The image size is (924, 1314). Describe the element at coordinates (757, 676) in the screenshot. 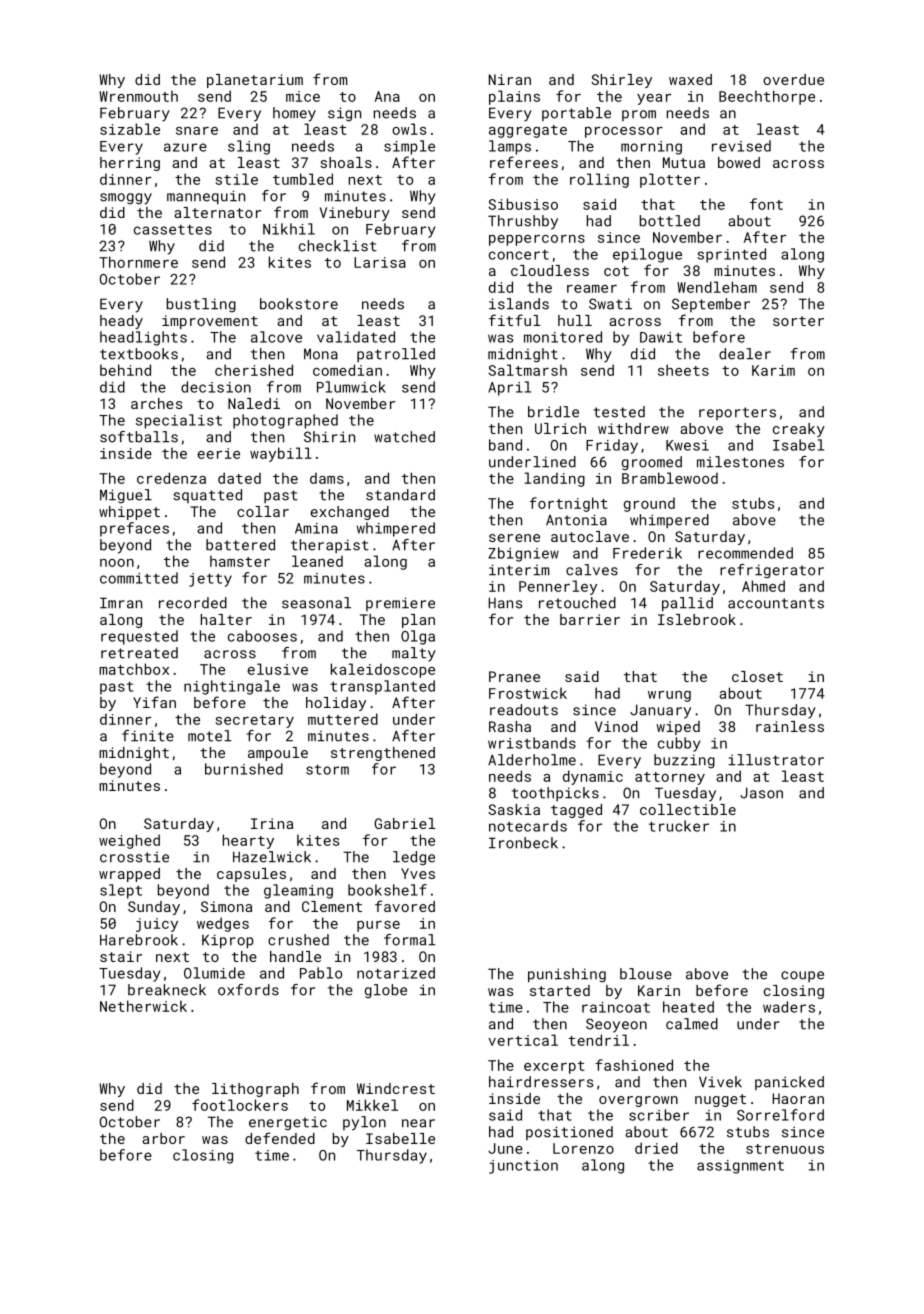

I see `closet` at that location.
